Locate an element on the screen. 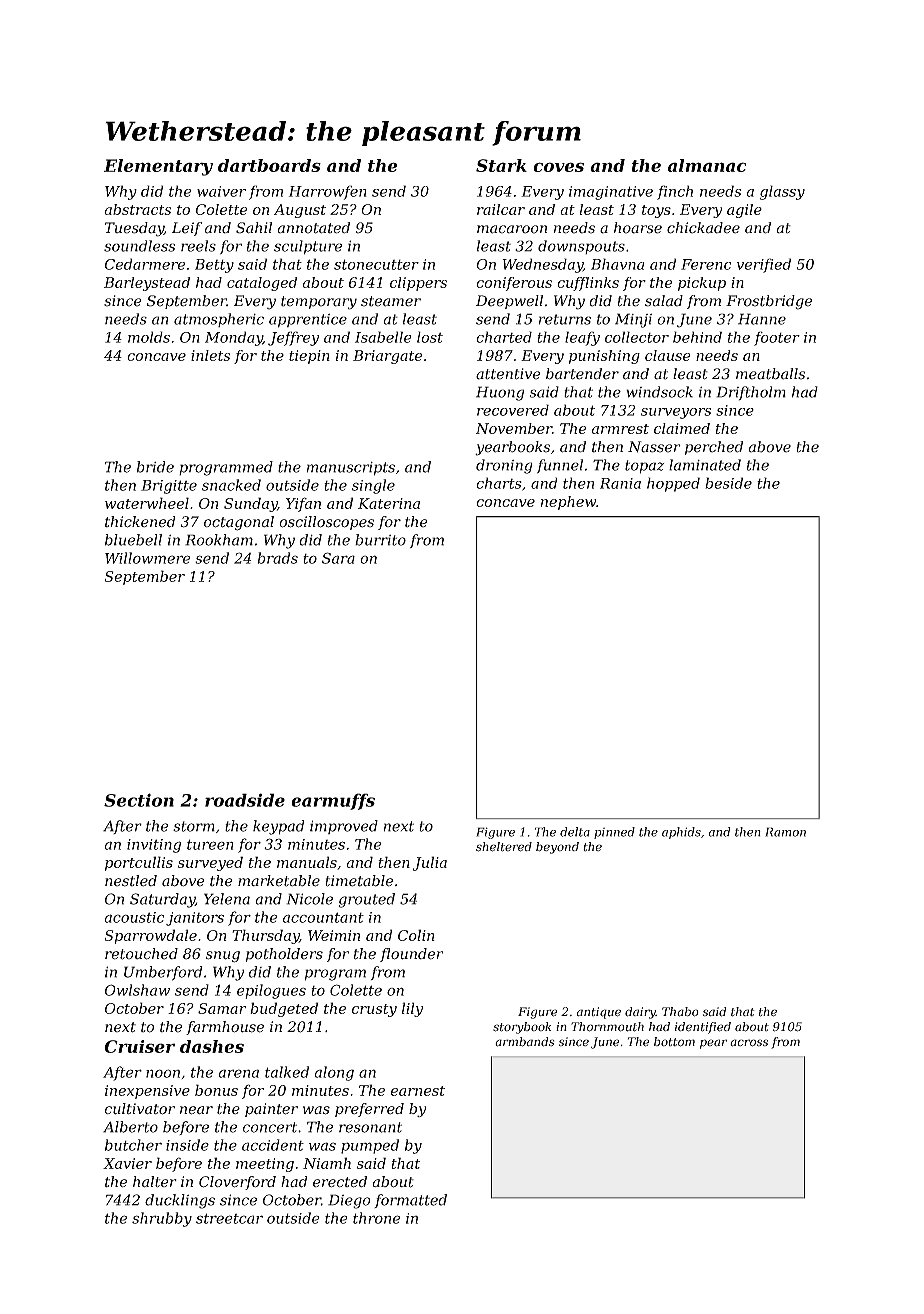  across is located at coordinates (749, 1043).
